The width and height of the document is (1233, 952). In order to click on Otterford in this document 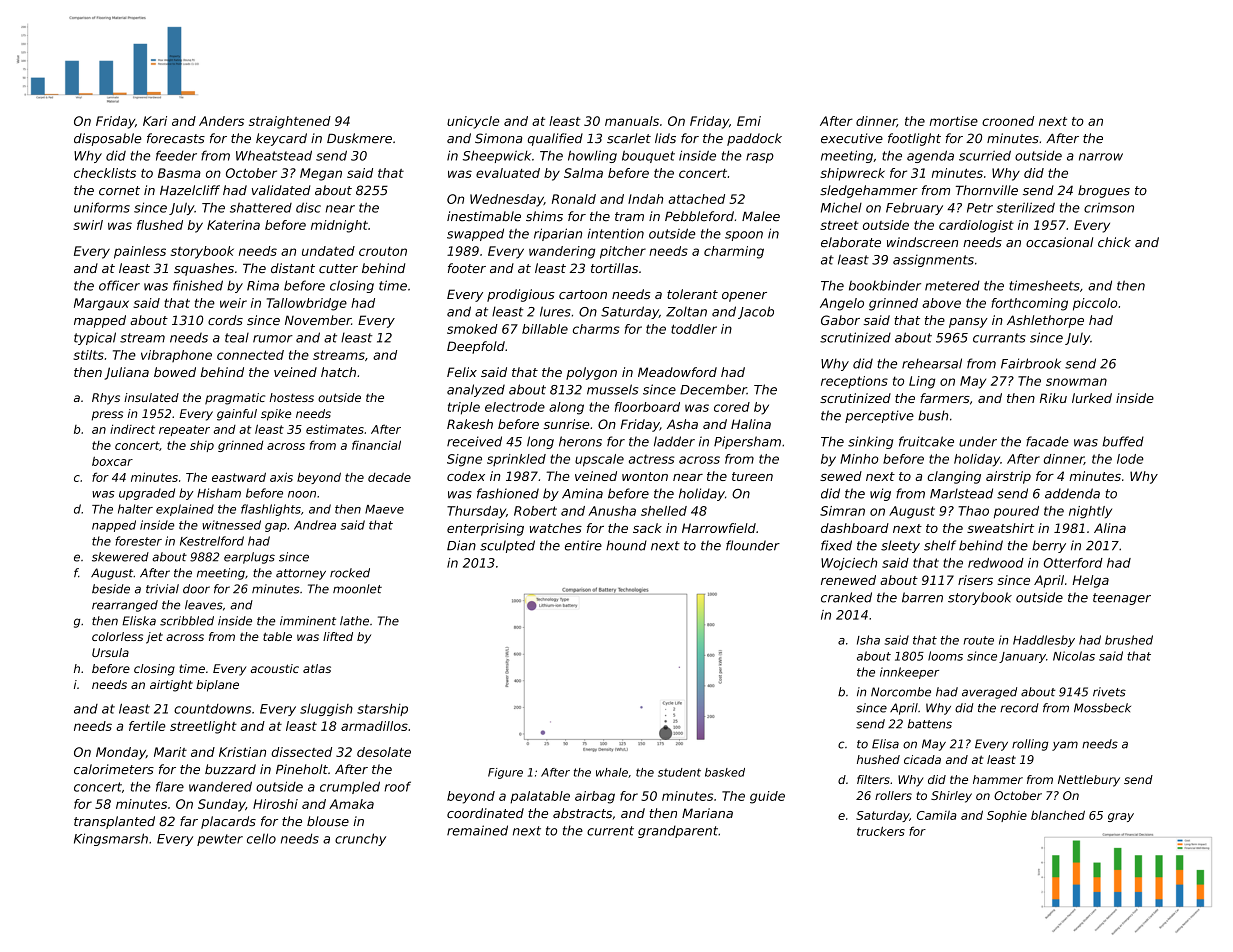, I will do `click(1073, 563)`.
